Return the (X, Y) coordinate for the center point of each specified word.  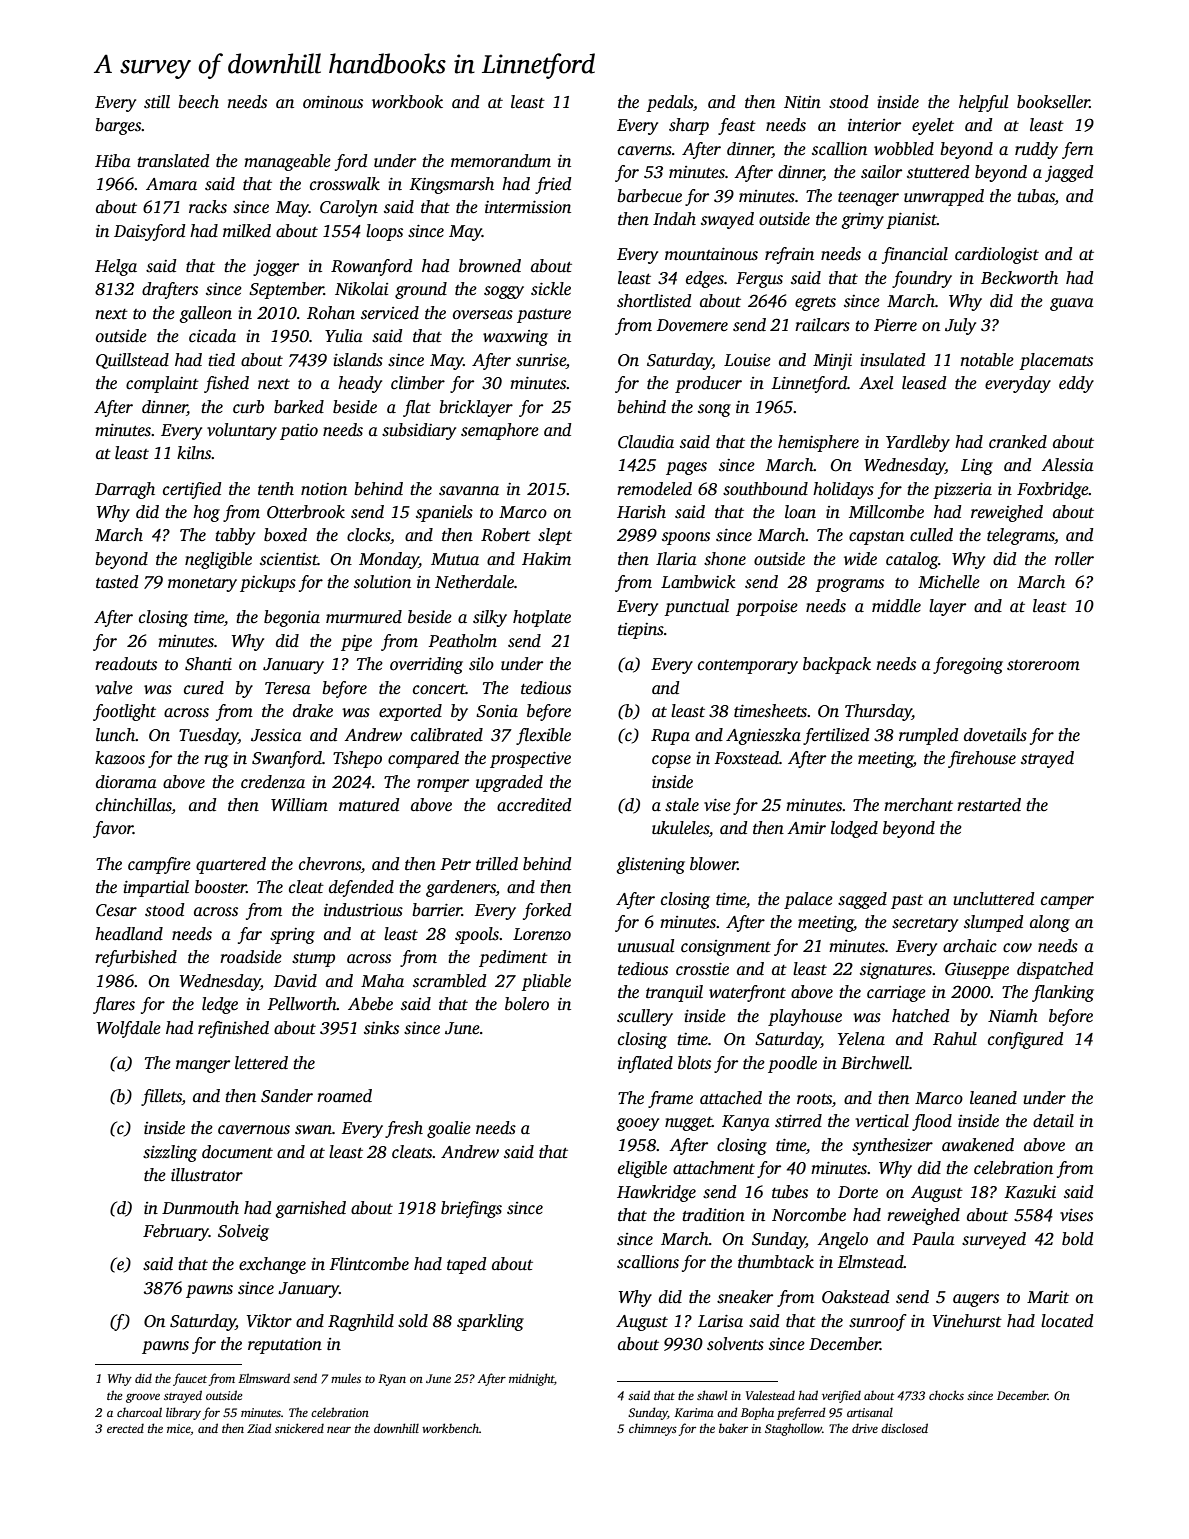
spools (477, 935)
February (176, 1232)
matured (369, 805)
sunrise (541, 360)
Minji (832, 362)
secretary (925, 925)
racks (208, 207)
